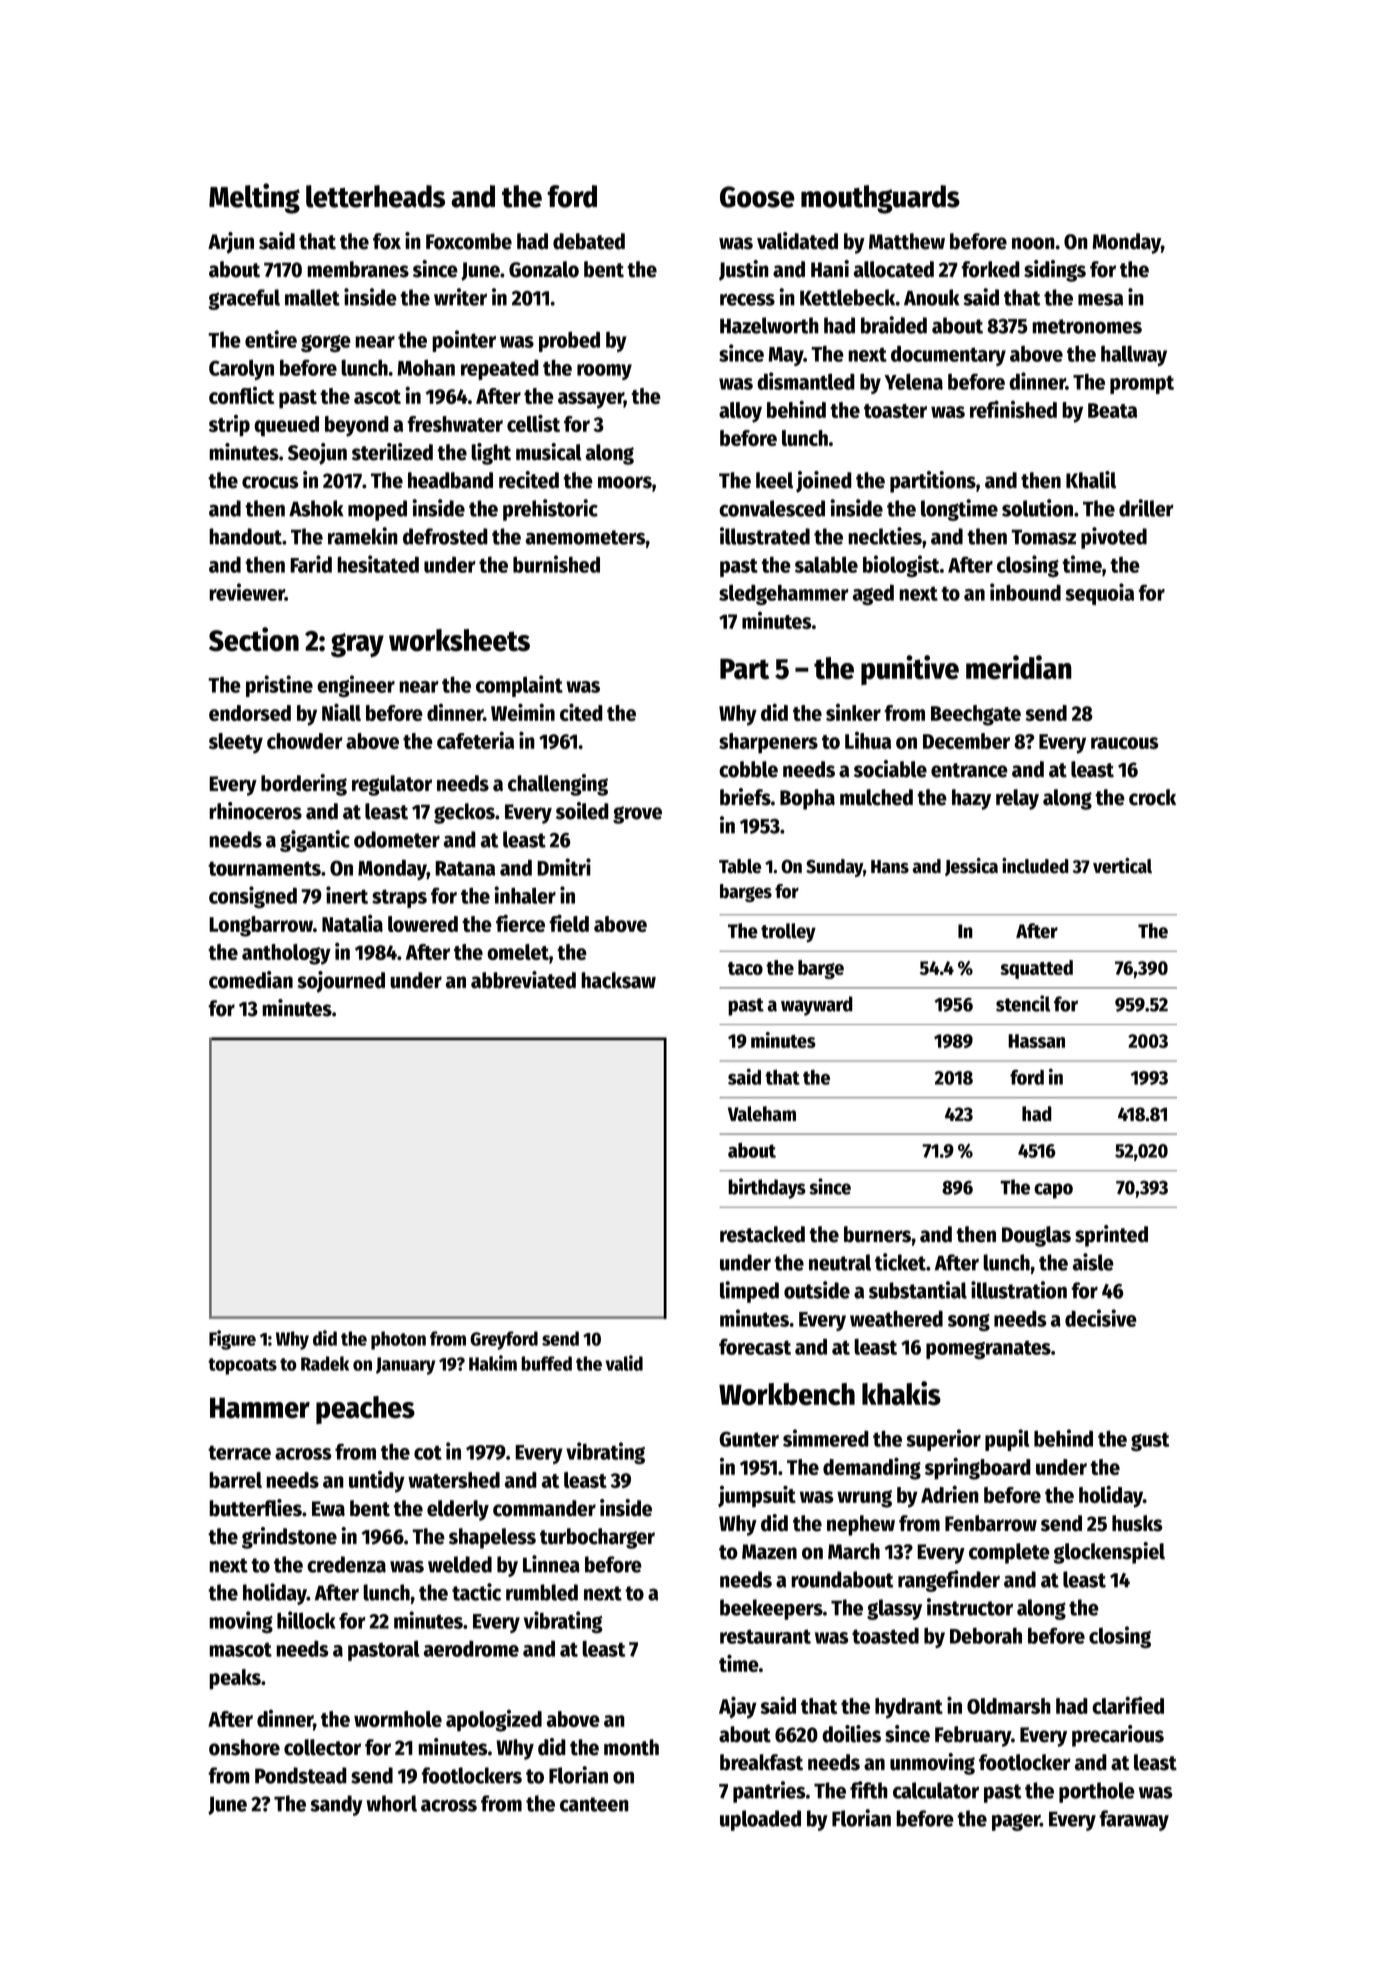  Describe the element at coordinates (391, 1803) in the image. I see `whorl` at that location.
